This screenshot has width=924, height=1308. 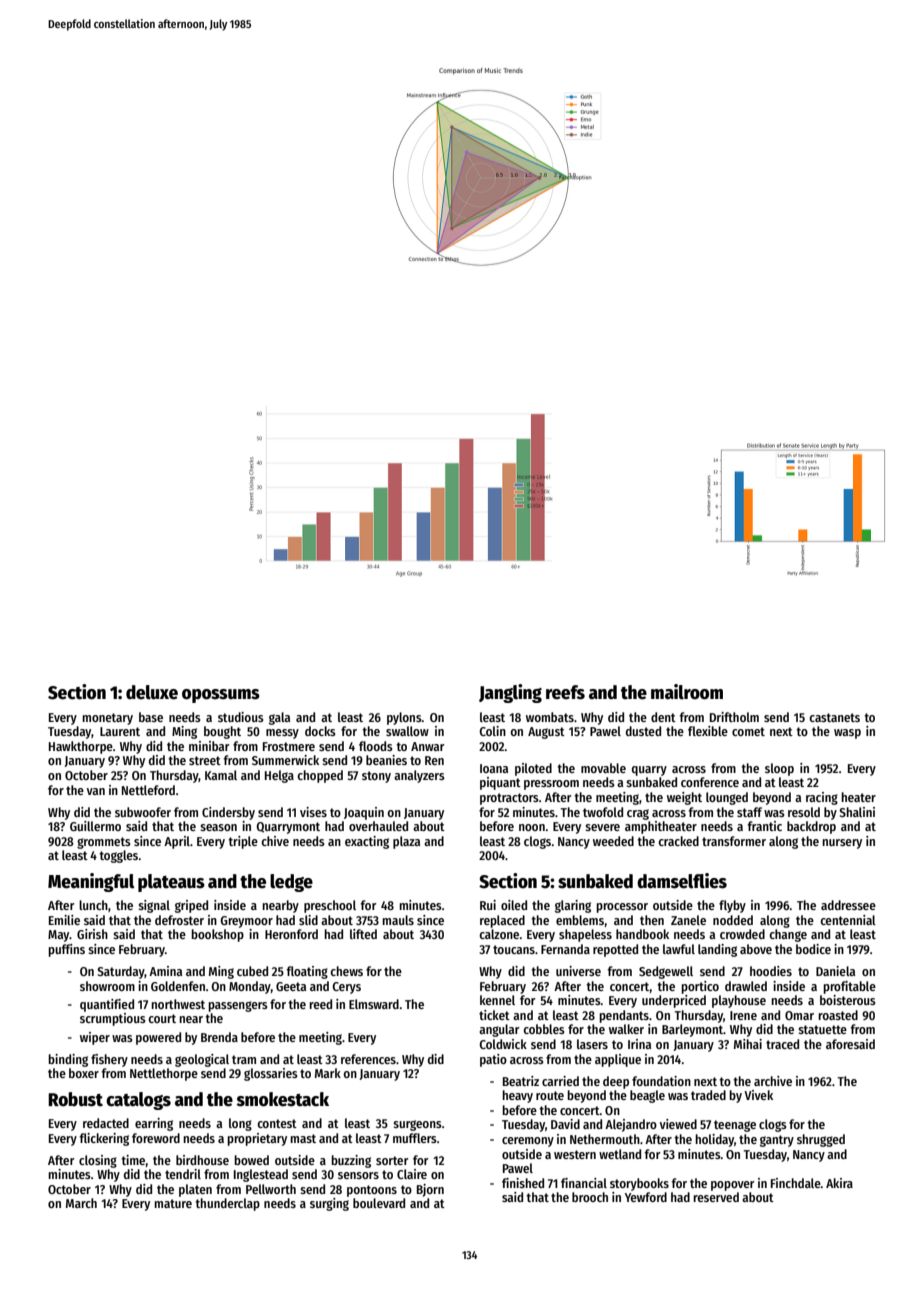 I want to click on castanets, so click(x=834, y=717).
